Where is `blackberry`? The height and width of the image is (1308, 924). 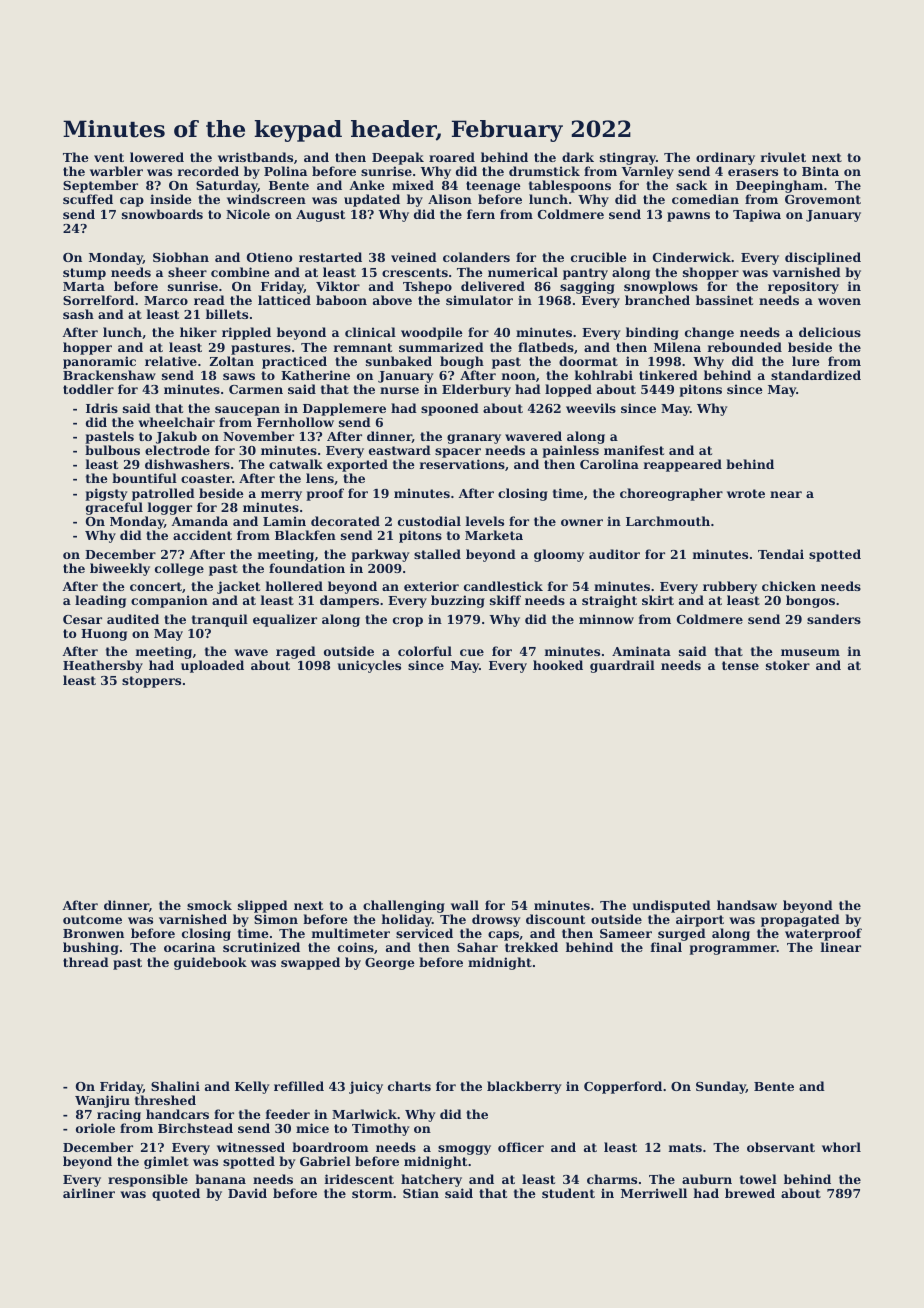
blackberry is located at coordinates (524, 1087).
